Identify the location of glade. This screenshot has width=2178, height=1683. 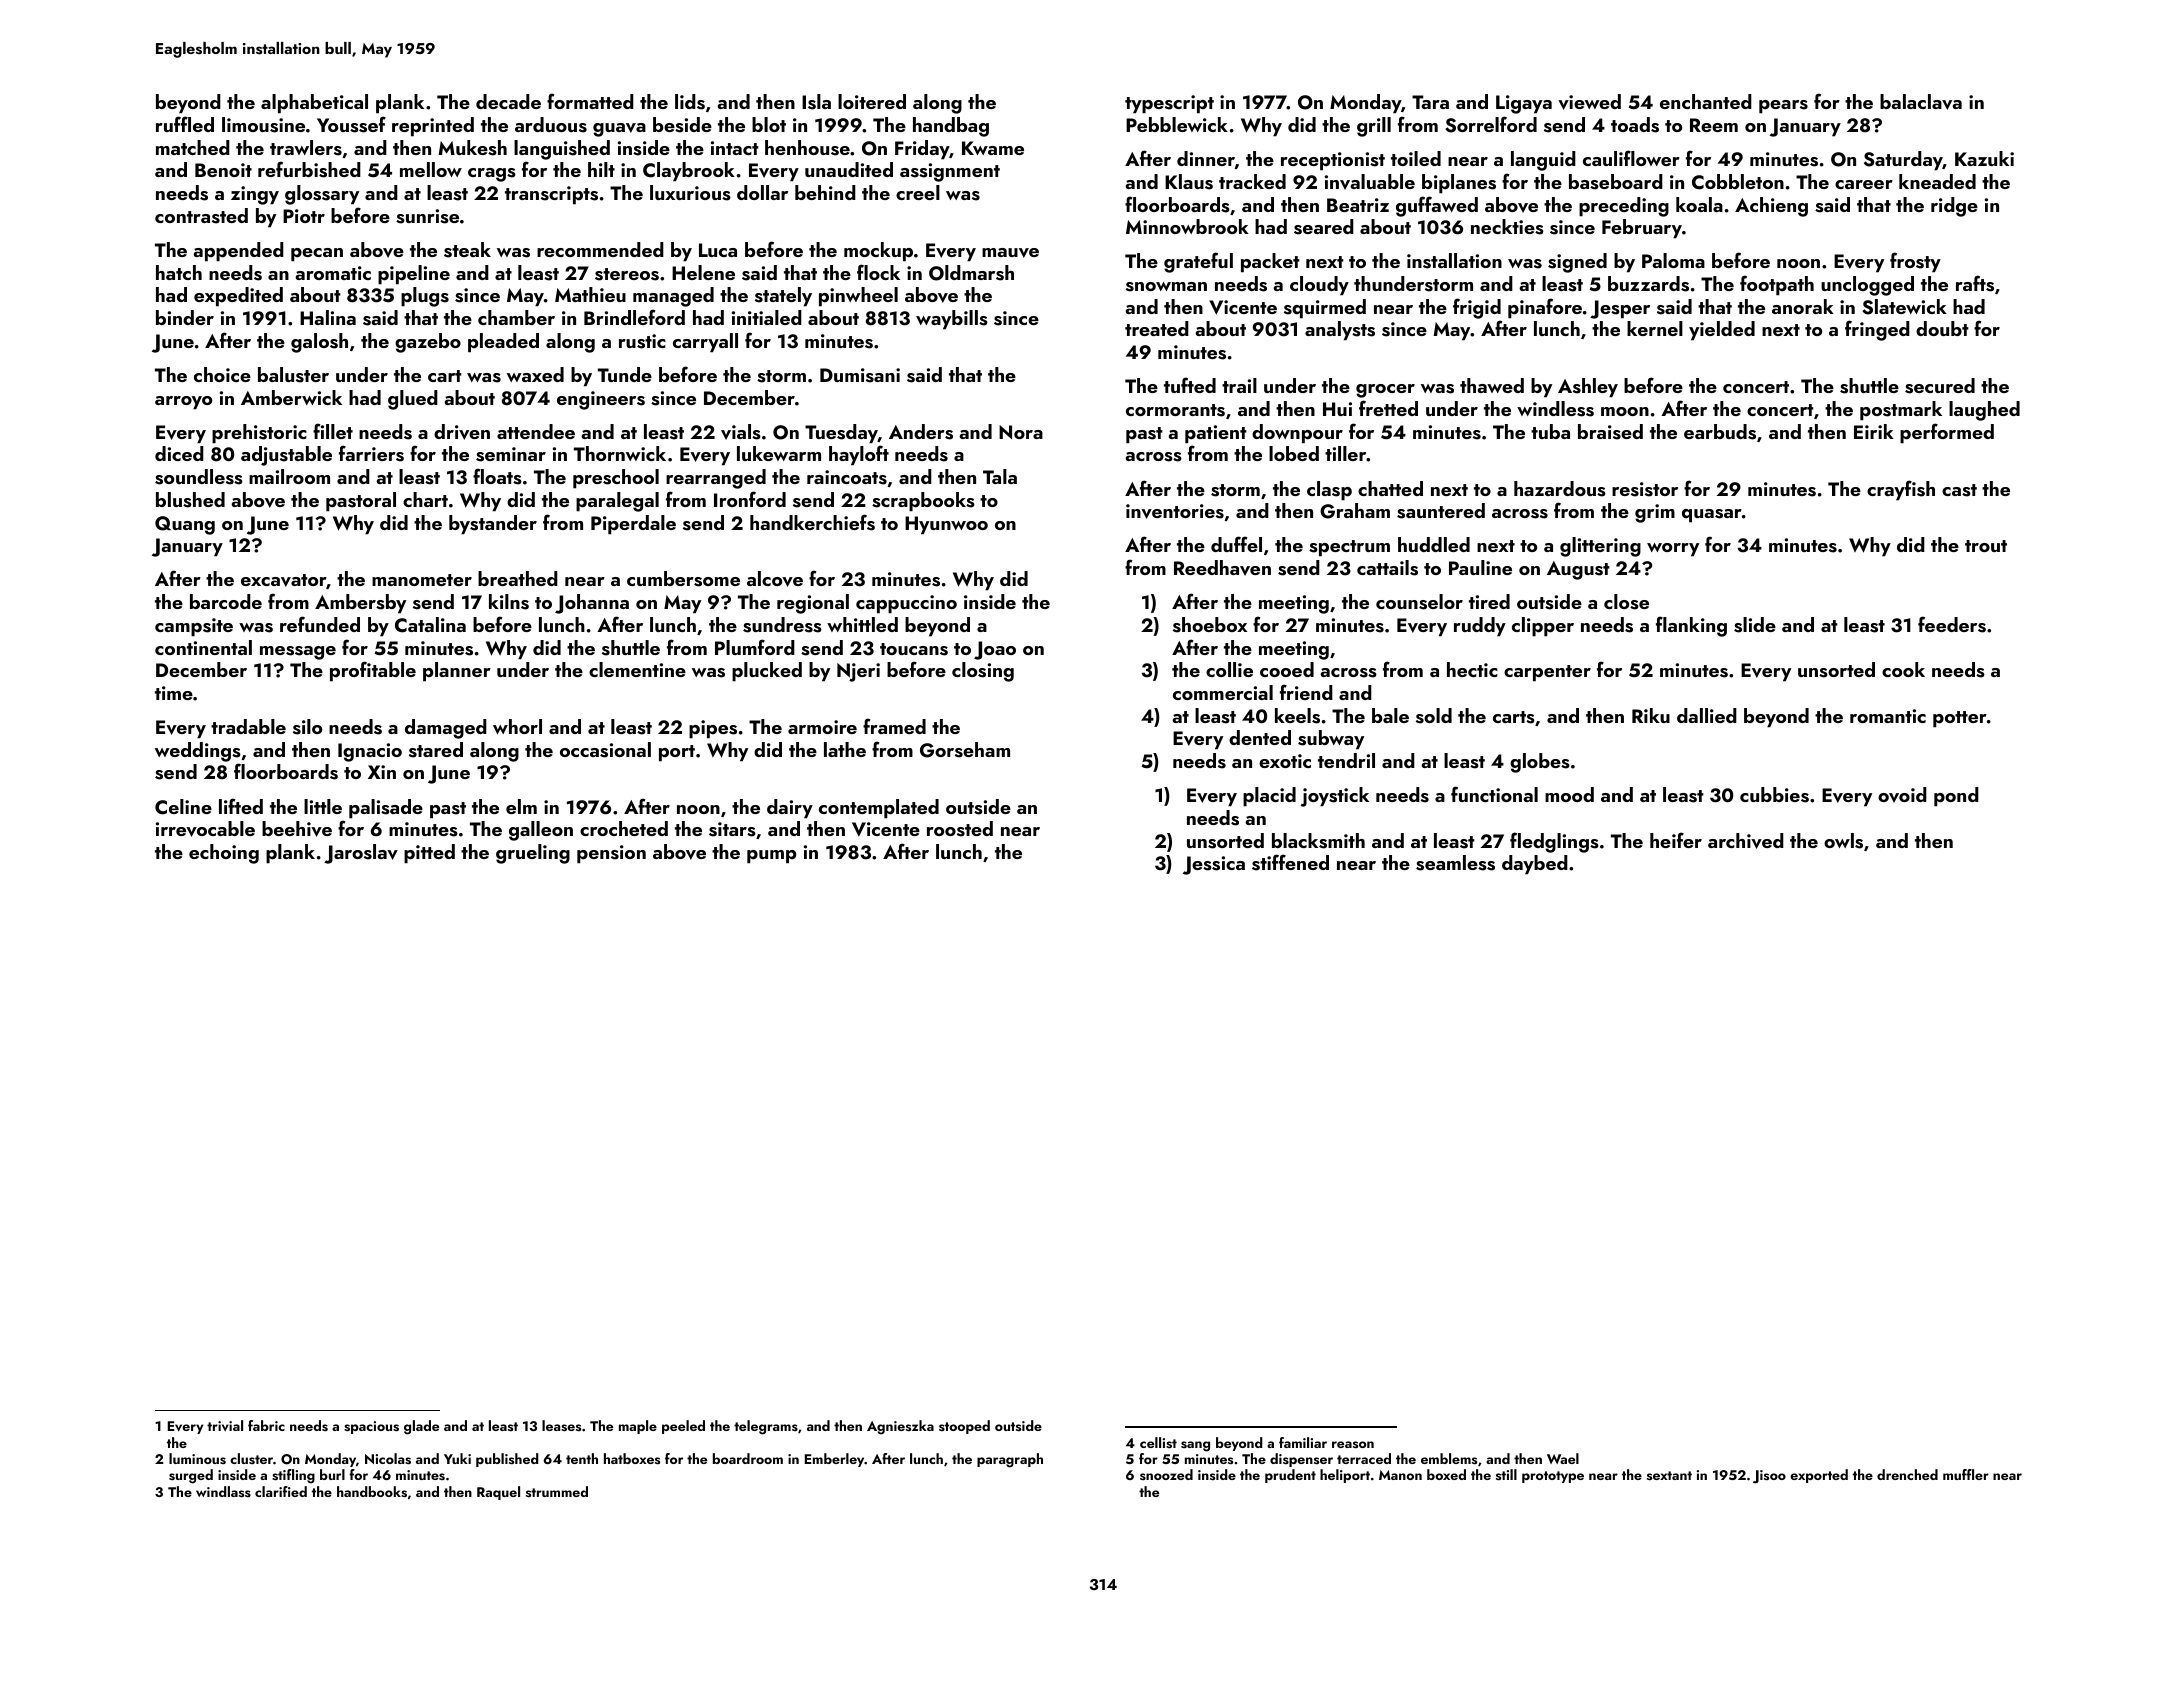
(421, 1427).
